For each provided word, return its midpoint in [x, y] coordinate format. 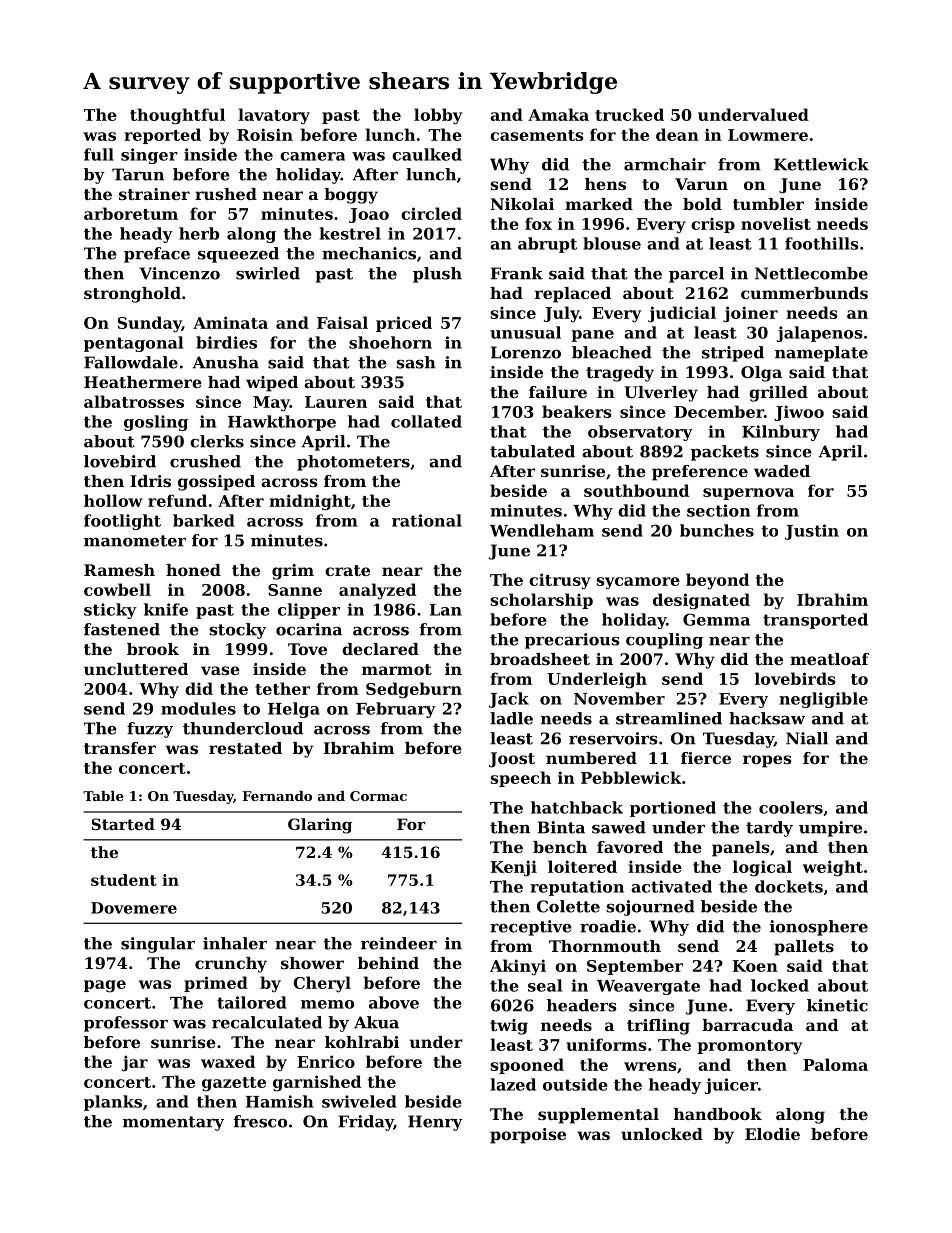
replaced [573, 295]
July [561, 314]
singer [149, 156]
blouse [612, 243]
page [105, 986]
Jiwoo [799, 413]
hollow [113, 500]
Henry [435, 1123]
